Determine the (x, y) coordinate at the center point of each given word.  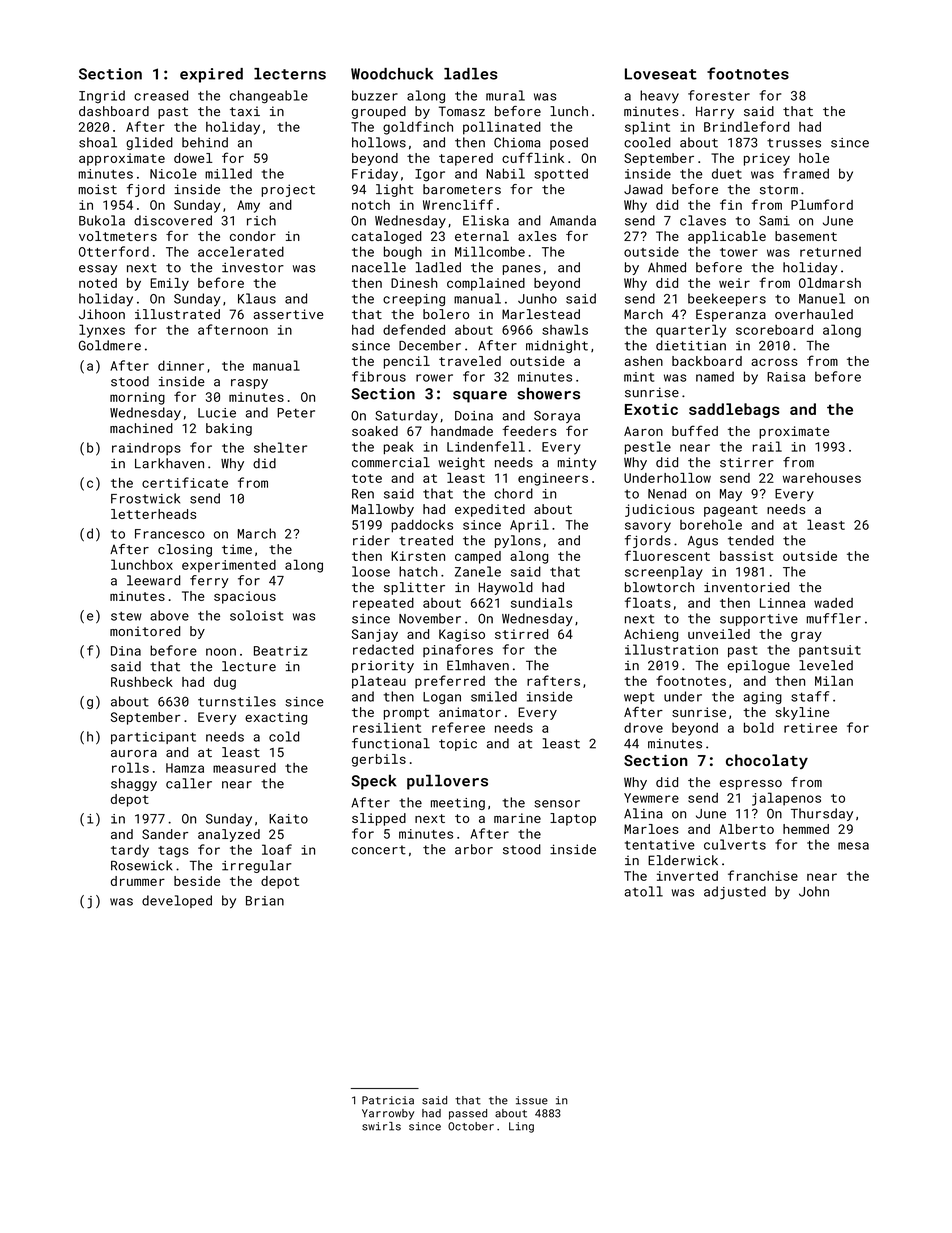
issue (532, 1100)
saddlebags (734, 410)
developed (177, 901)
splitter (414, 588)
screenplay (664, 573)
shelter (280, 447)
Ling (521, 1127)
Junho (537, 298)
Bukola (102, 220)
